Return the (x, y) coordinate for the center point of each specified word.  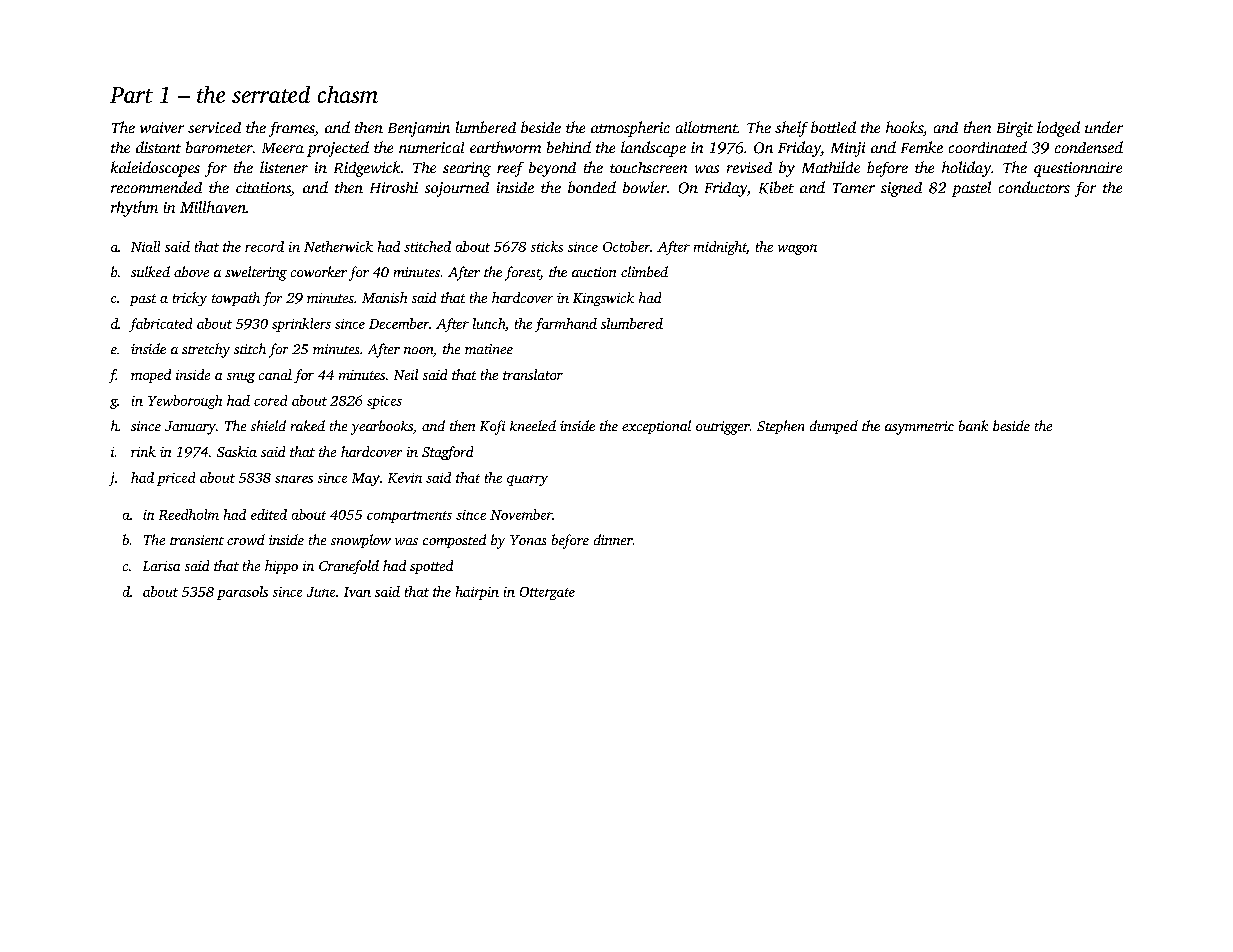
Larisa (161, 566)
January (190, 428)
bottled (833, 127)
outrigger (723, 428)
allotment (707, 127)
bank (973, 425)
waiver (162, 127)
